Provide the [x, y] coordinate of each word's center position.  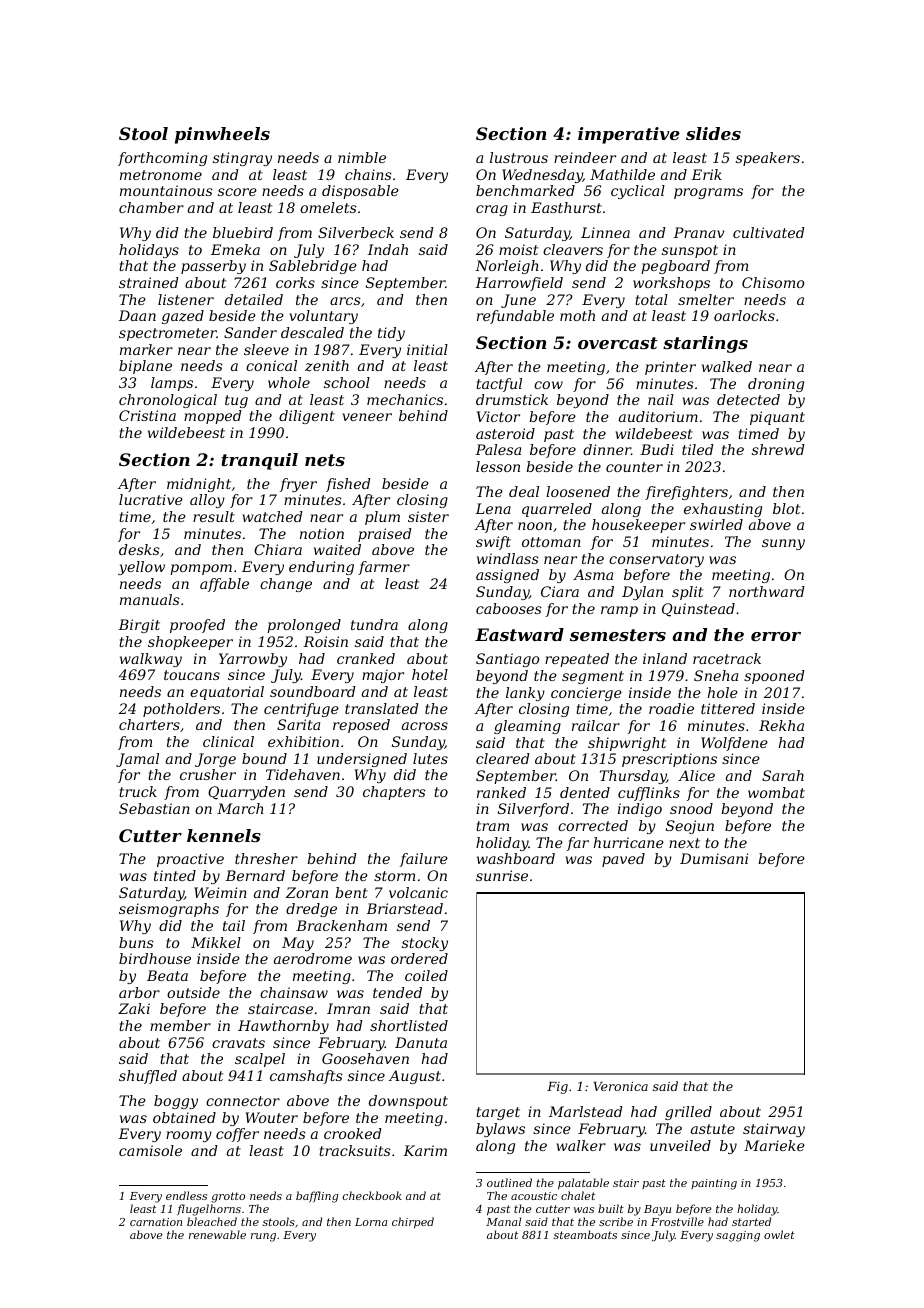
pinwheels [222, 135]
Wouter [272, 1117]
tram [492, 826]
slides [713, 133]
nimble [362, 157]
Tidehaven [303, 774]
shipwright [627, 744]
